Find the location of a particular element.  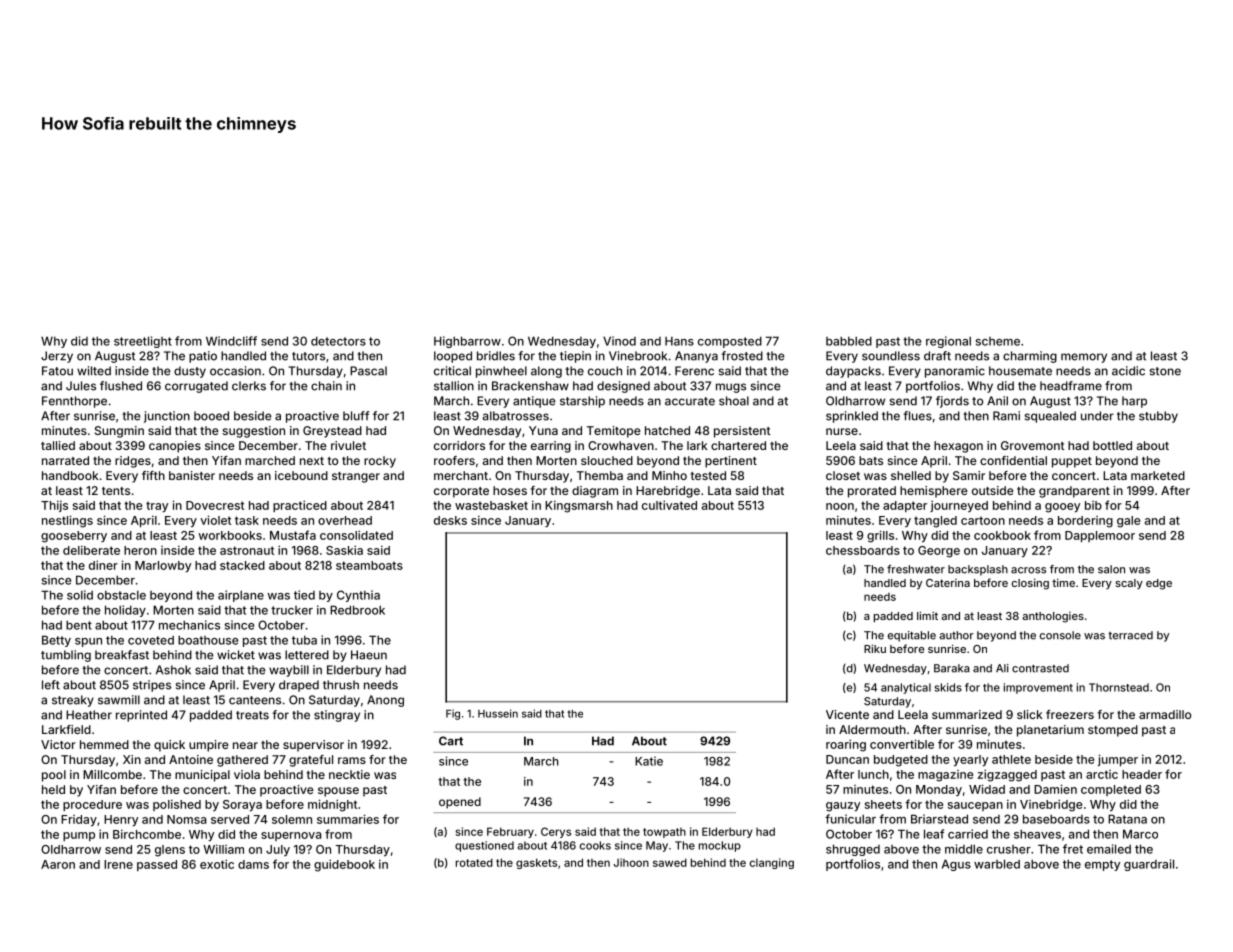

Highbarrow is located at coordinates (467, 342).
